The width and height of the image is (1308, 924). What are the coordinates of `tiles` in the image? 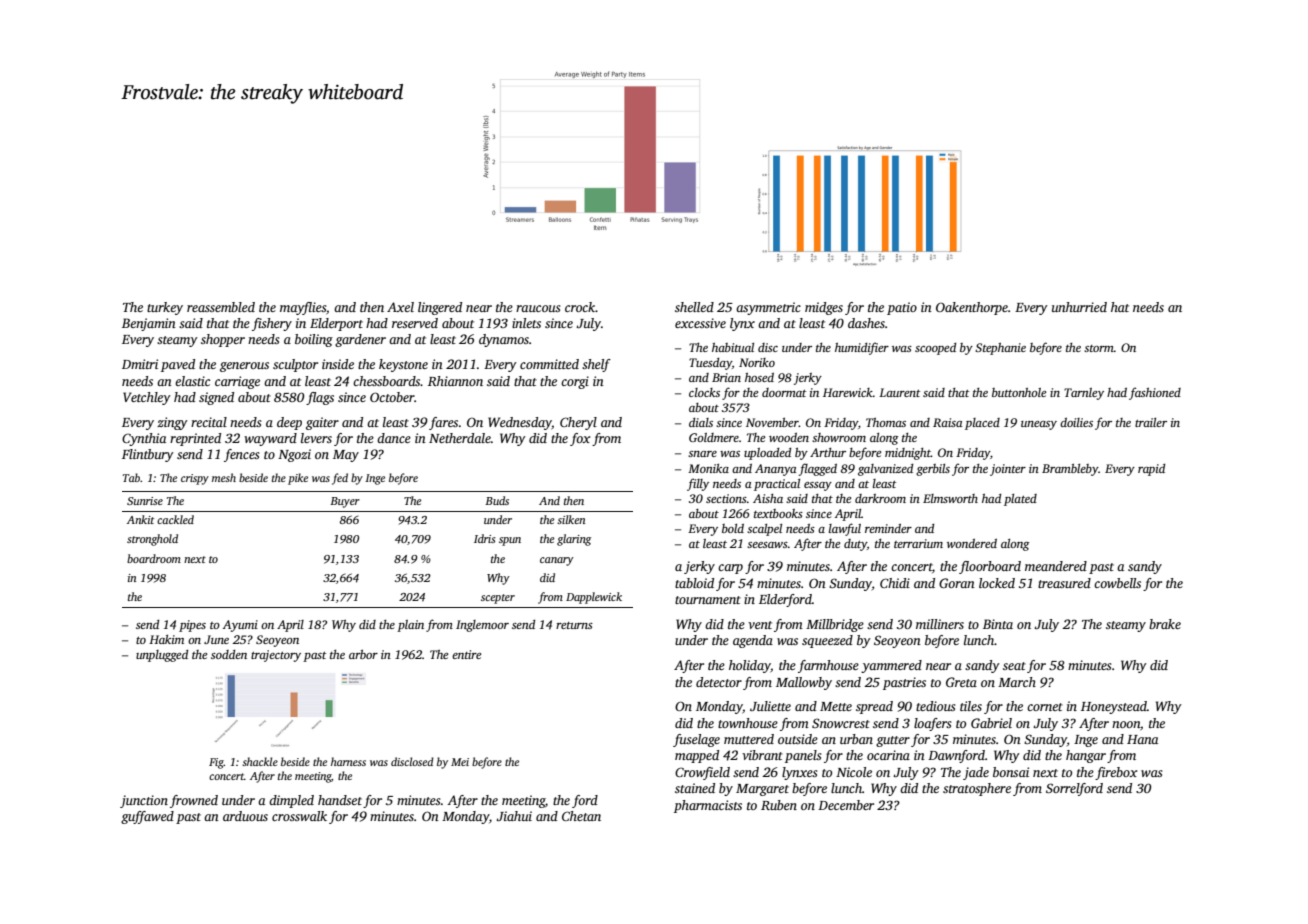 It's located at (971, 706).
